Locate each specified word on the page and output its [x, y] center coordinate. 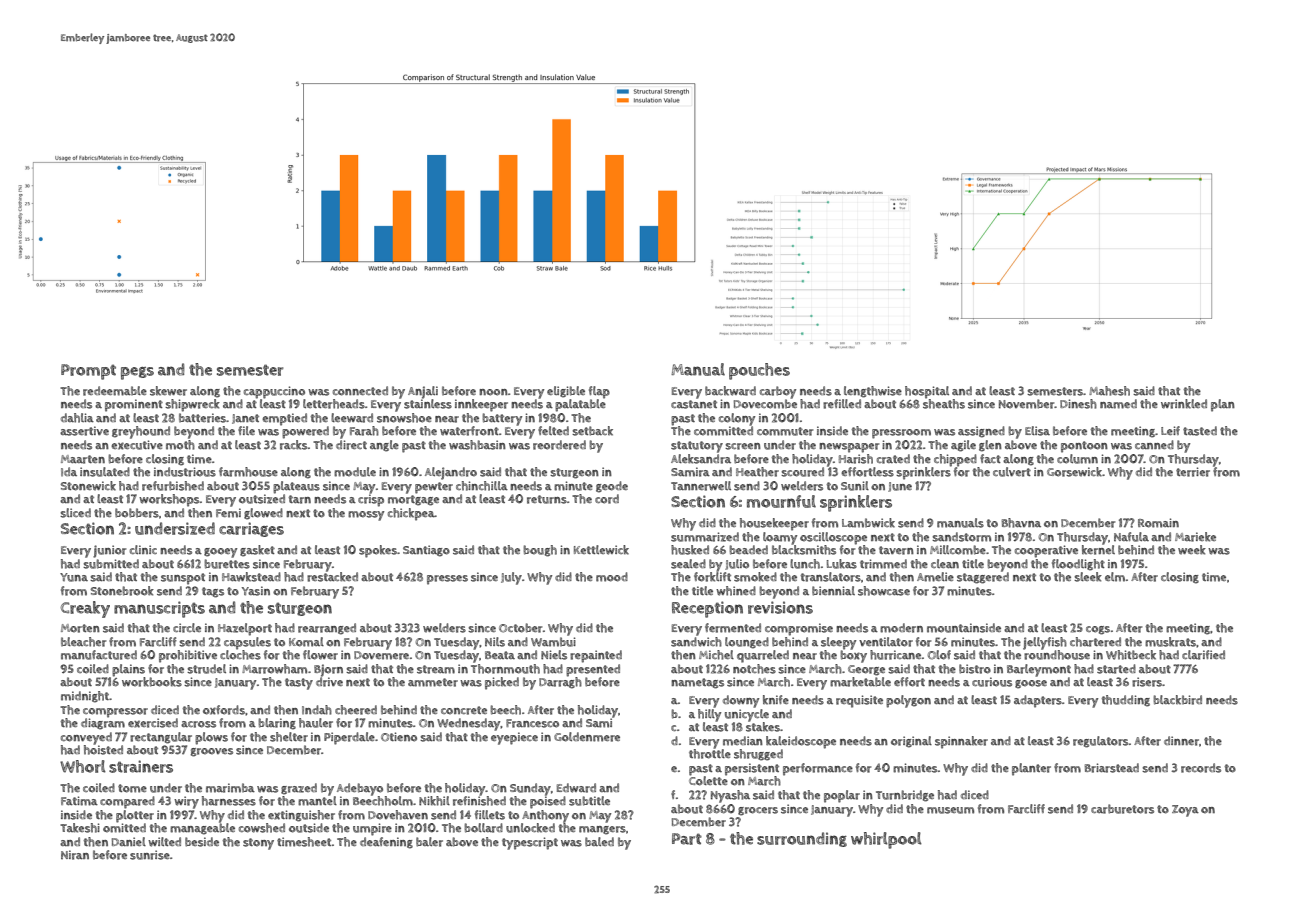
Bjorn [328, 670]
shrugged [758, 755]
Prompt [88, 372]
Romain [1158, 523]
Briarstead [1112, 768]
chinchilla [482, 486]
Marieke [1195, 537]
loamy [780, 538]
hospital [927, 392]
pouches [759, 371]
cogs [1098, 630]
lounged [747, 643]
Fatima [79, 801]
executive [137, 445]
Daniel [129, 841]
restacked [332, 577]
